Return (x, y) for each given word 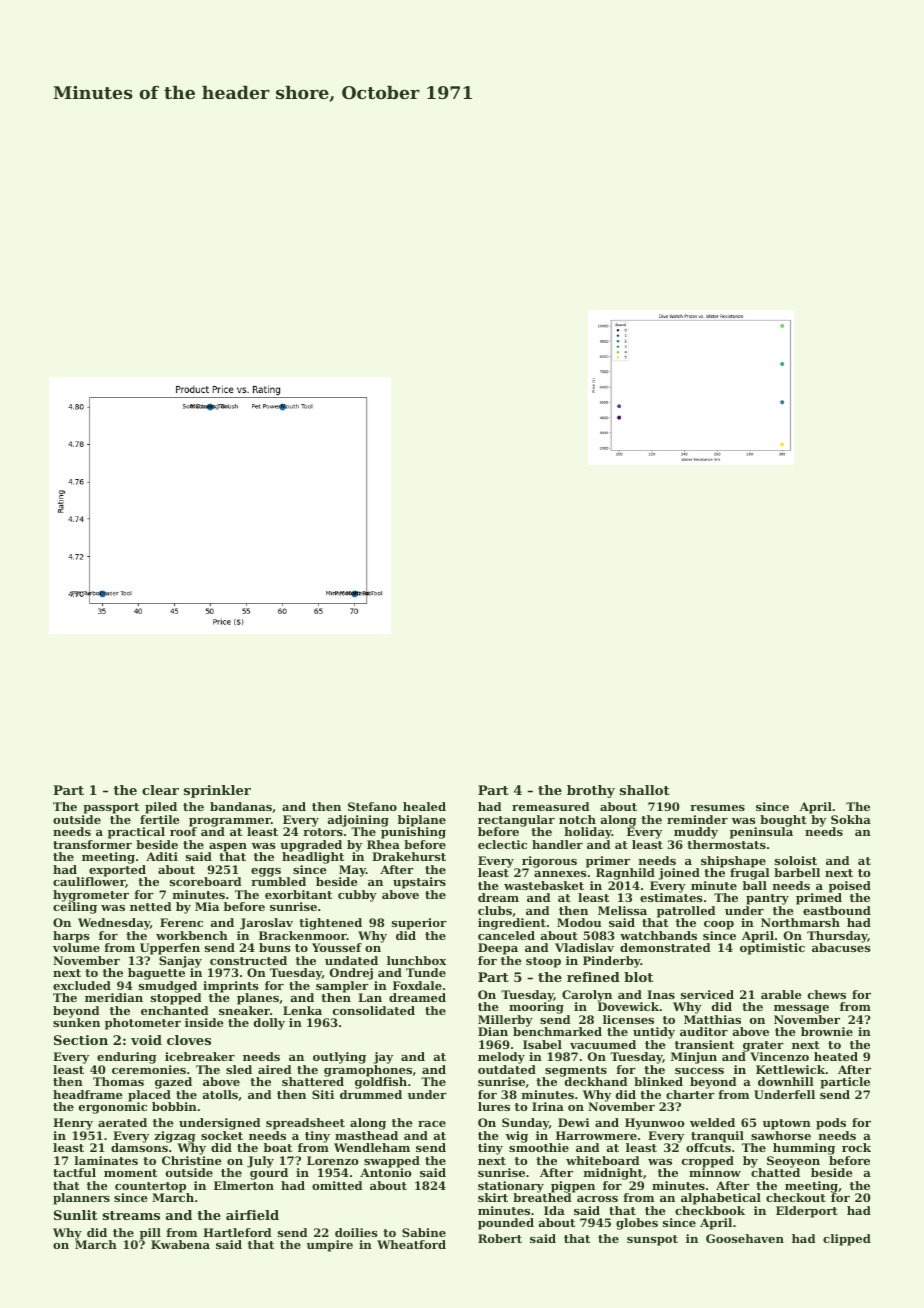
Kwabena (180, 1244)
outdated (507, 1069)
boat (278, 1147)
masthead (366, 1135)
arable (781, 994)
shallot (645, 790)
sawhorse (781, 1135)
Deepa (498, 949)
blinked (658, 1081)
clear (160, 790)
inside (204, 1022)
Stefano (372, 806)
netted (151, 906)
